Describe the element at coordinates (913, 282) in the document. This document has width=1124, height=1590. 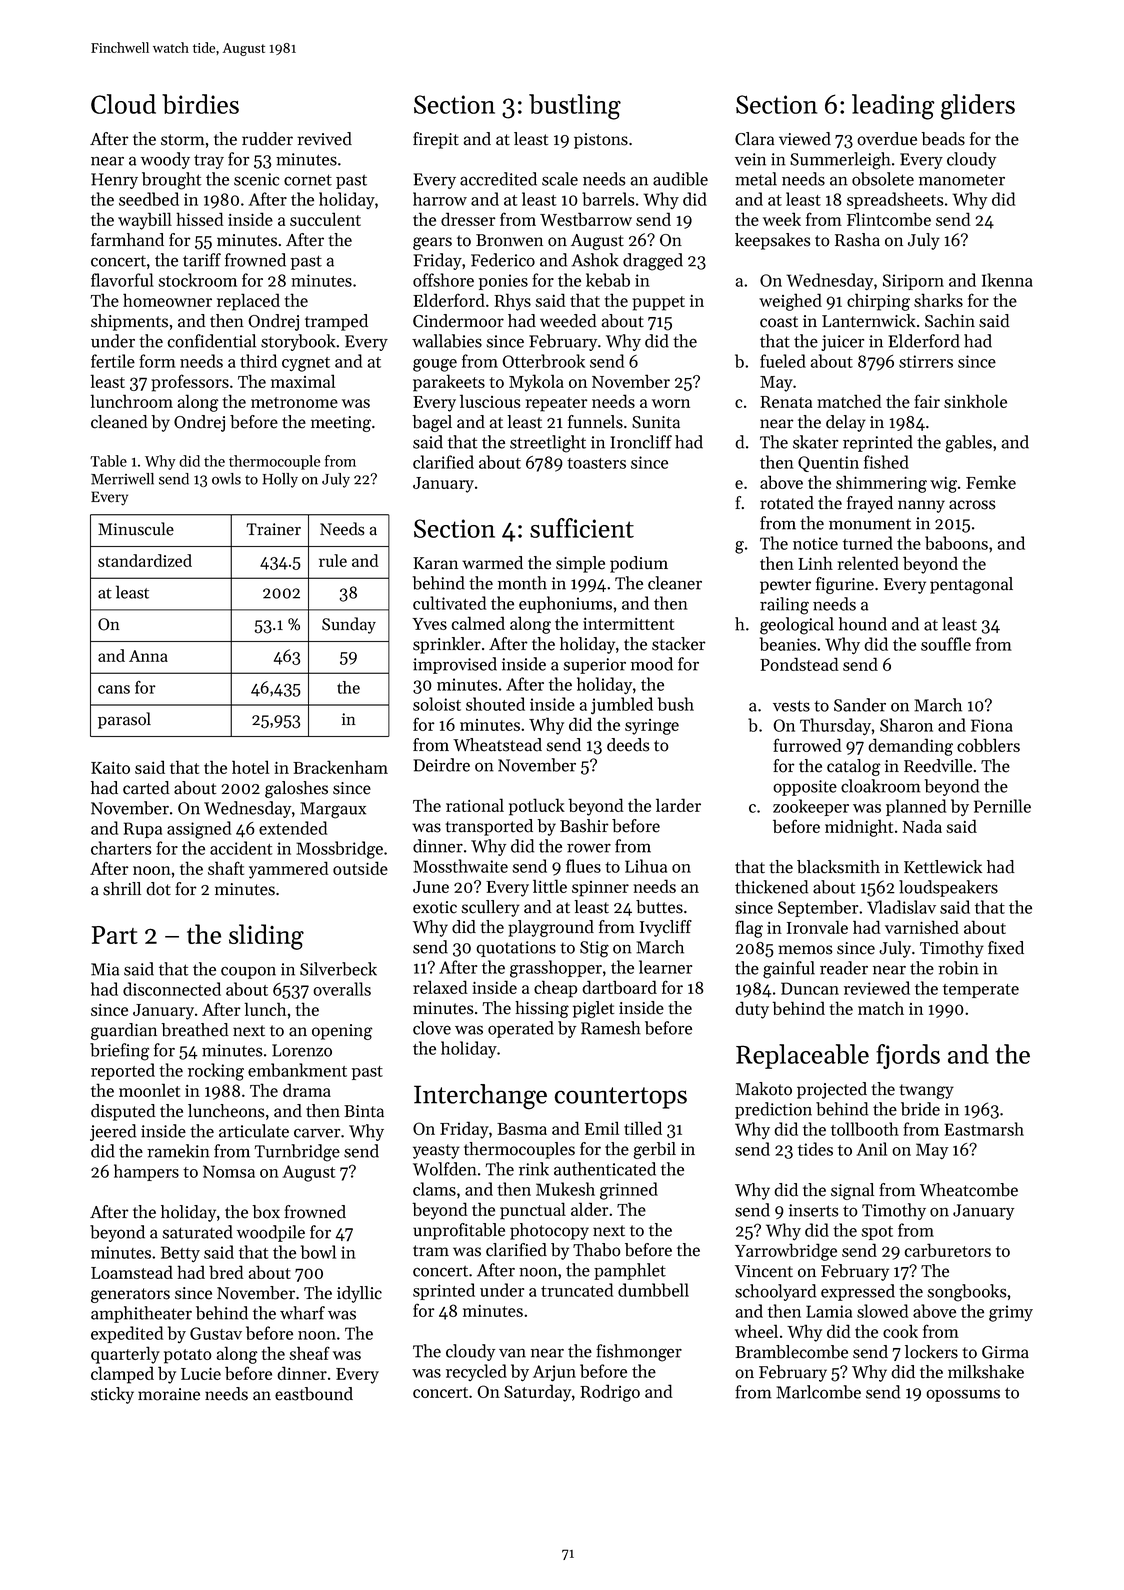
I see `Siriporn` at that location.
